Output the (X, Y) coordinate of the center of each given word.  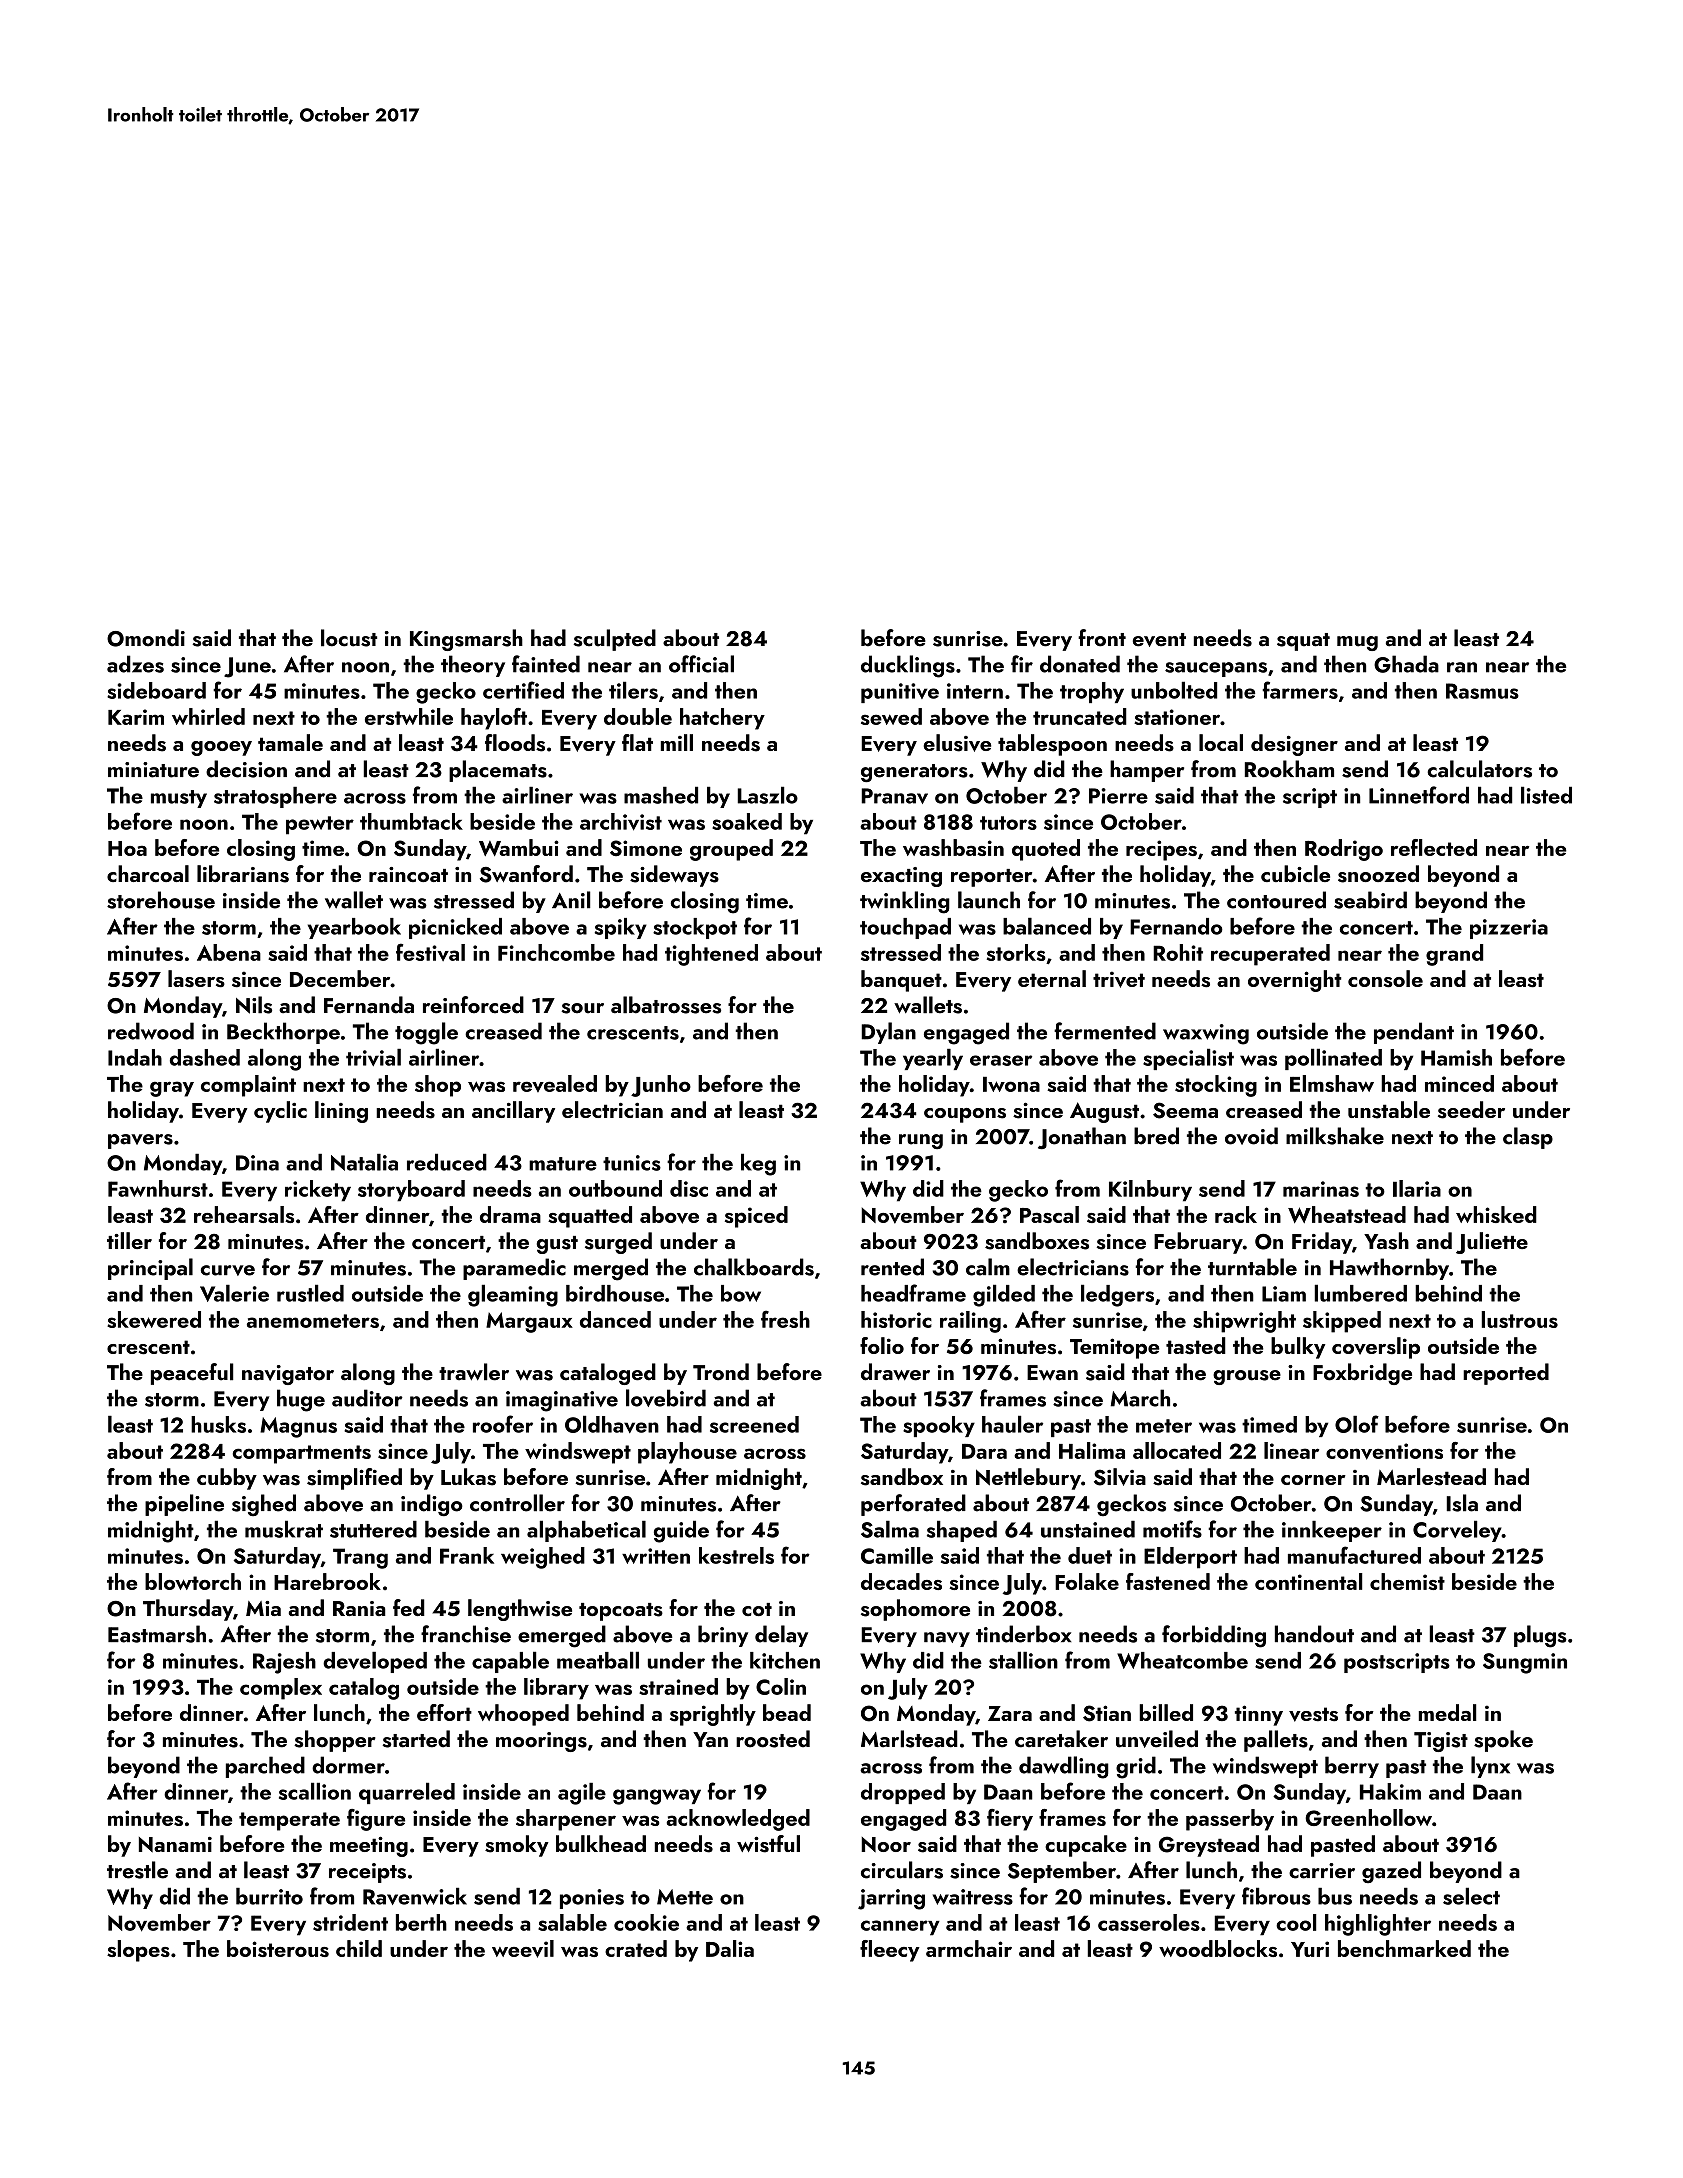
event (1159, 640)
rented (892, 1267)
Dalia (730, 1948)
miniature (153, 770)
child (359, 1948)
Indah (135, 1057)
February (1198, 1243)
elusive (957, 743)
